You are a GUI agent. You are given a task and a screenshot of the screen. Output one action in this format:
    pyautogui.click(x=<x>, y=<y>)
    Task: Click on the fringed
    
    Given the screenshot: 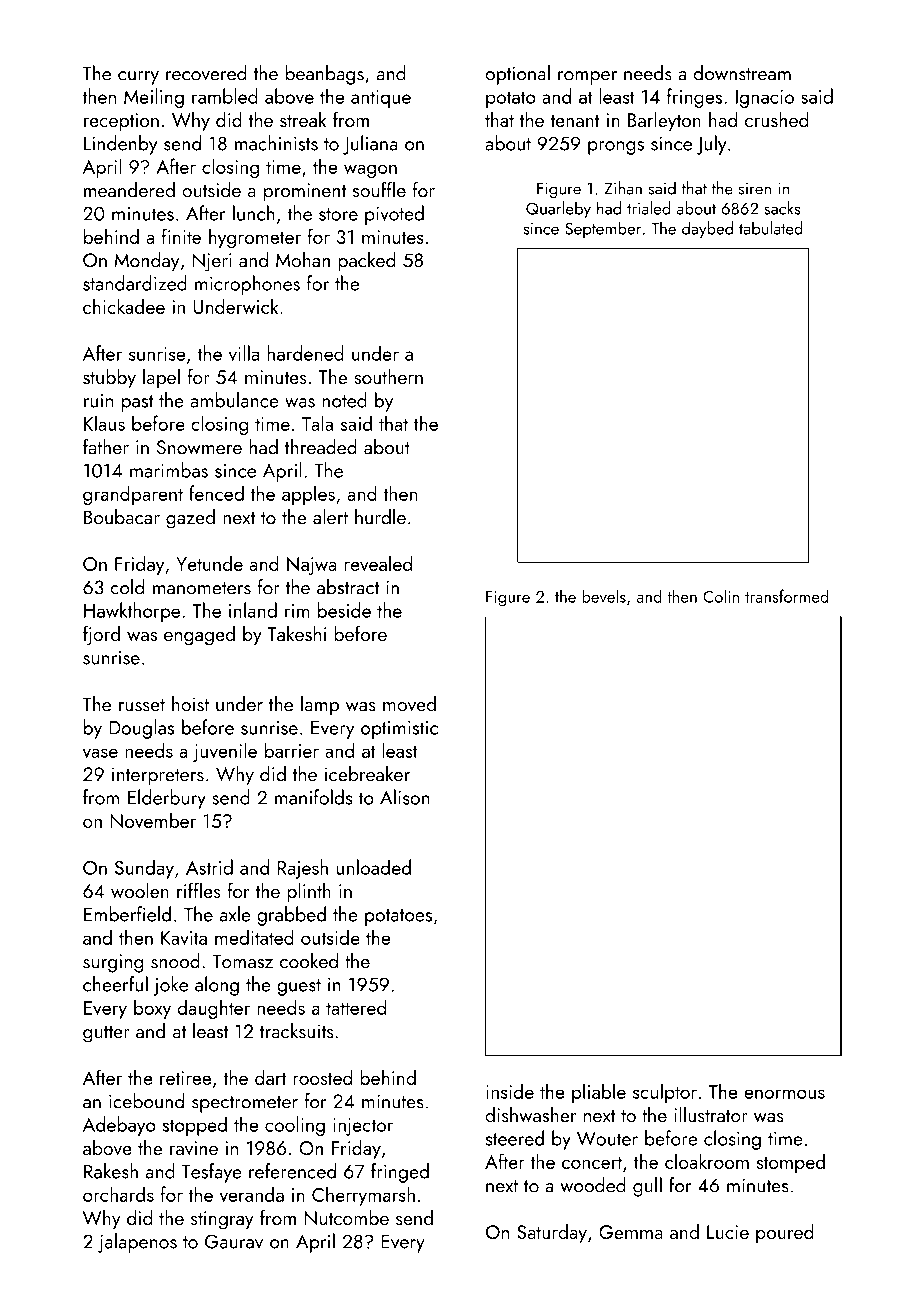 What is the action you would take?
    pyautogui.click(x=400, y=1173)
